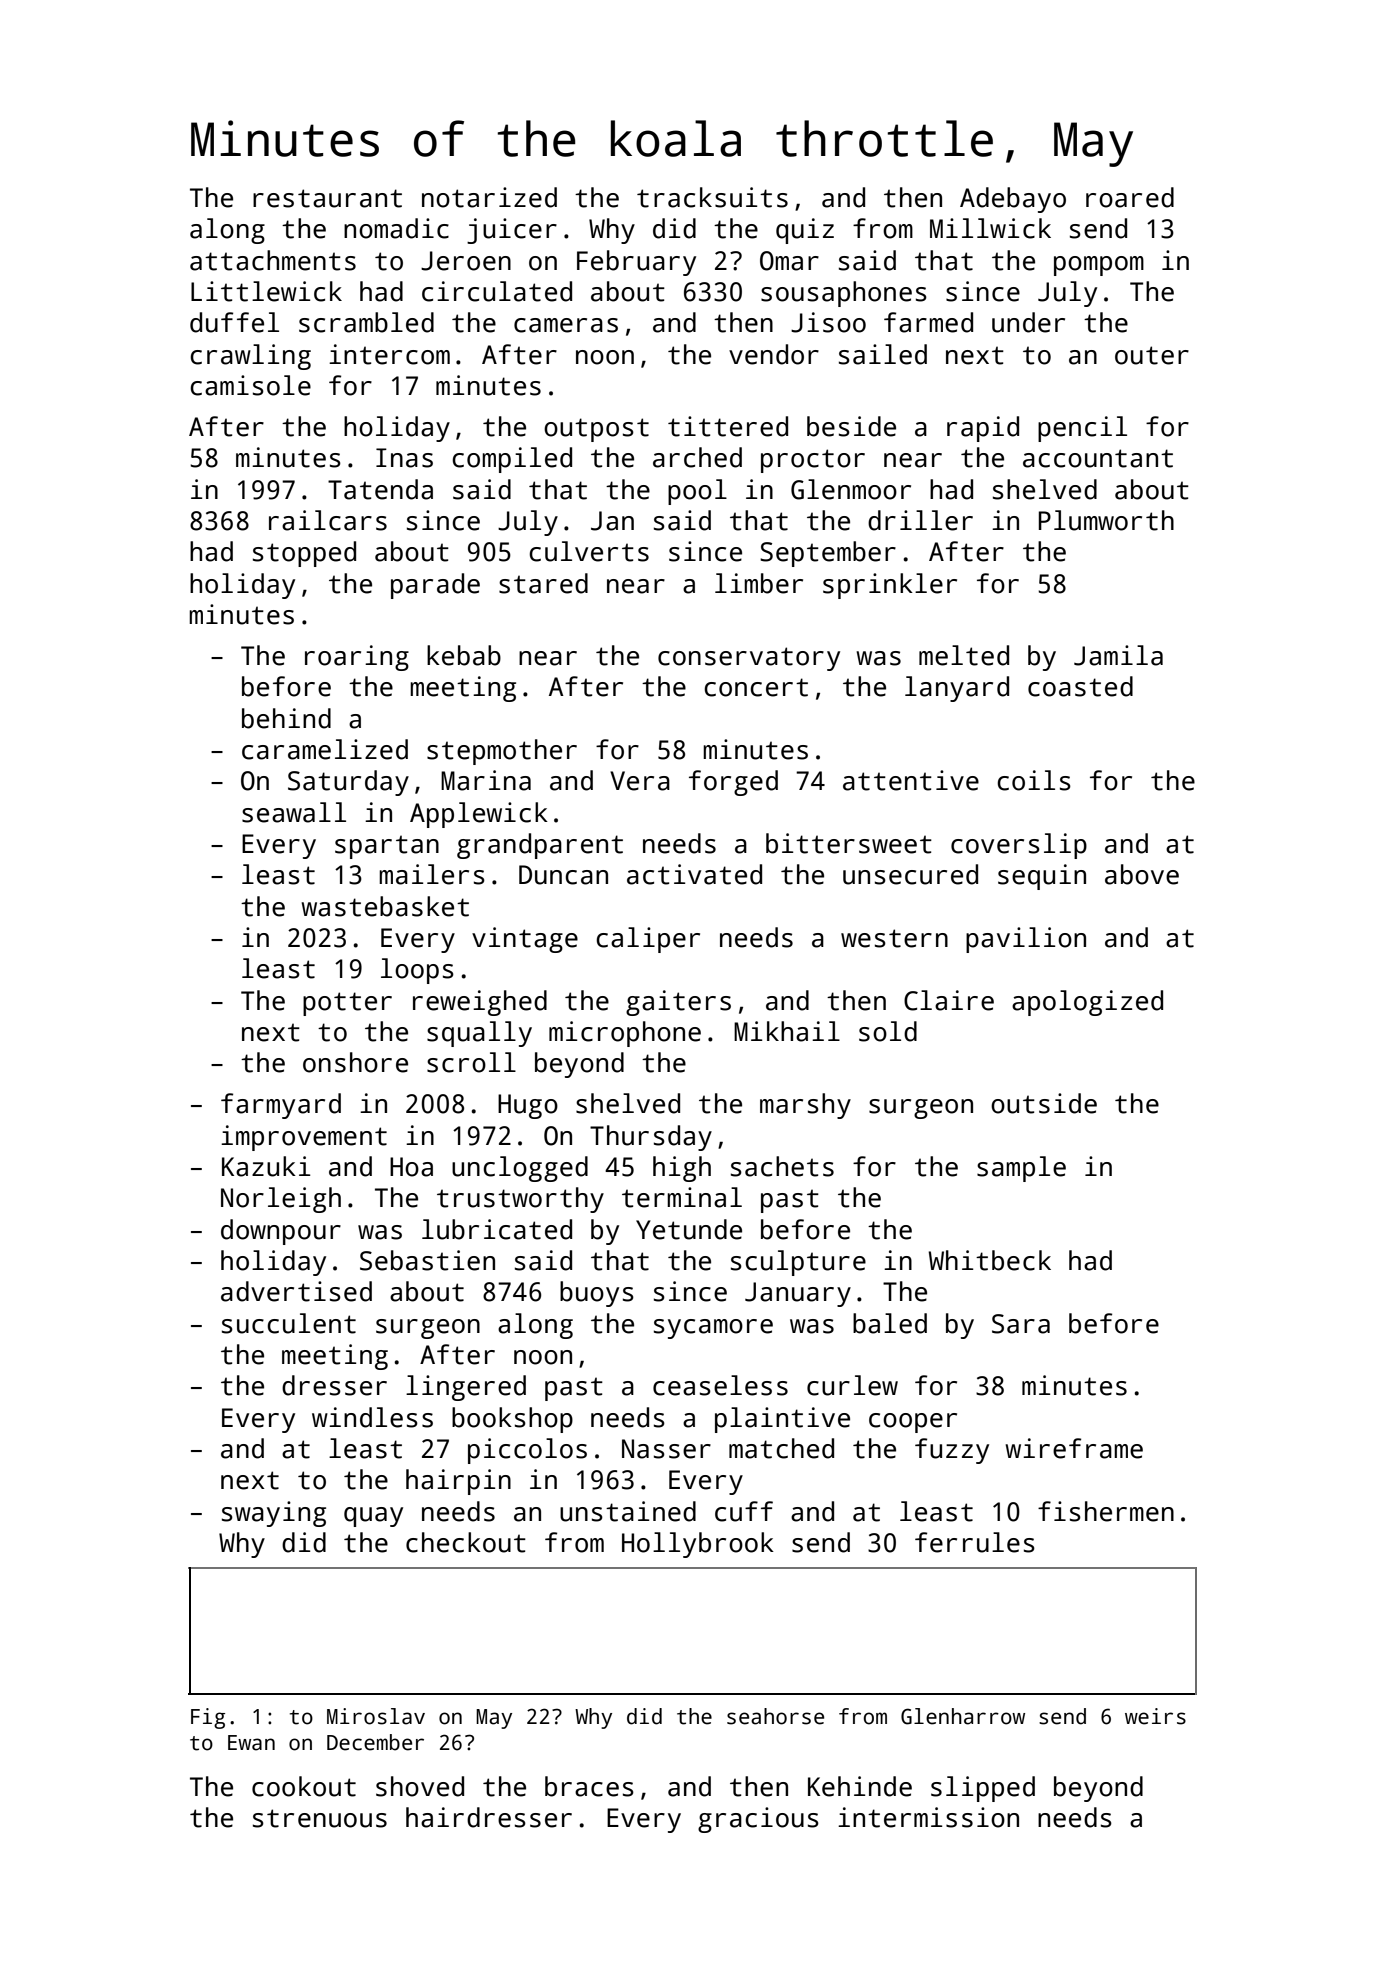 This image has height=1969, width=1386. Describe the element at coordinates (589, 1786) in the image. I see `braces` at that location.
